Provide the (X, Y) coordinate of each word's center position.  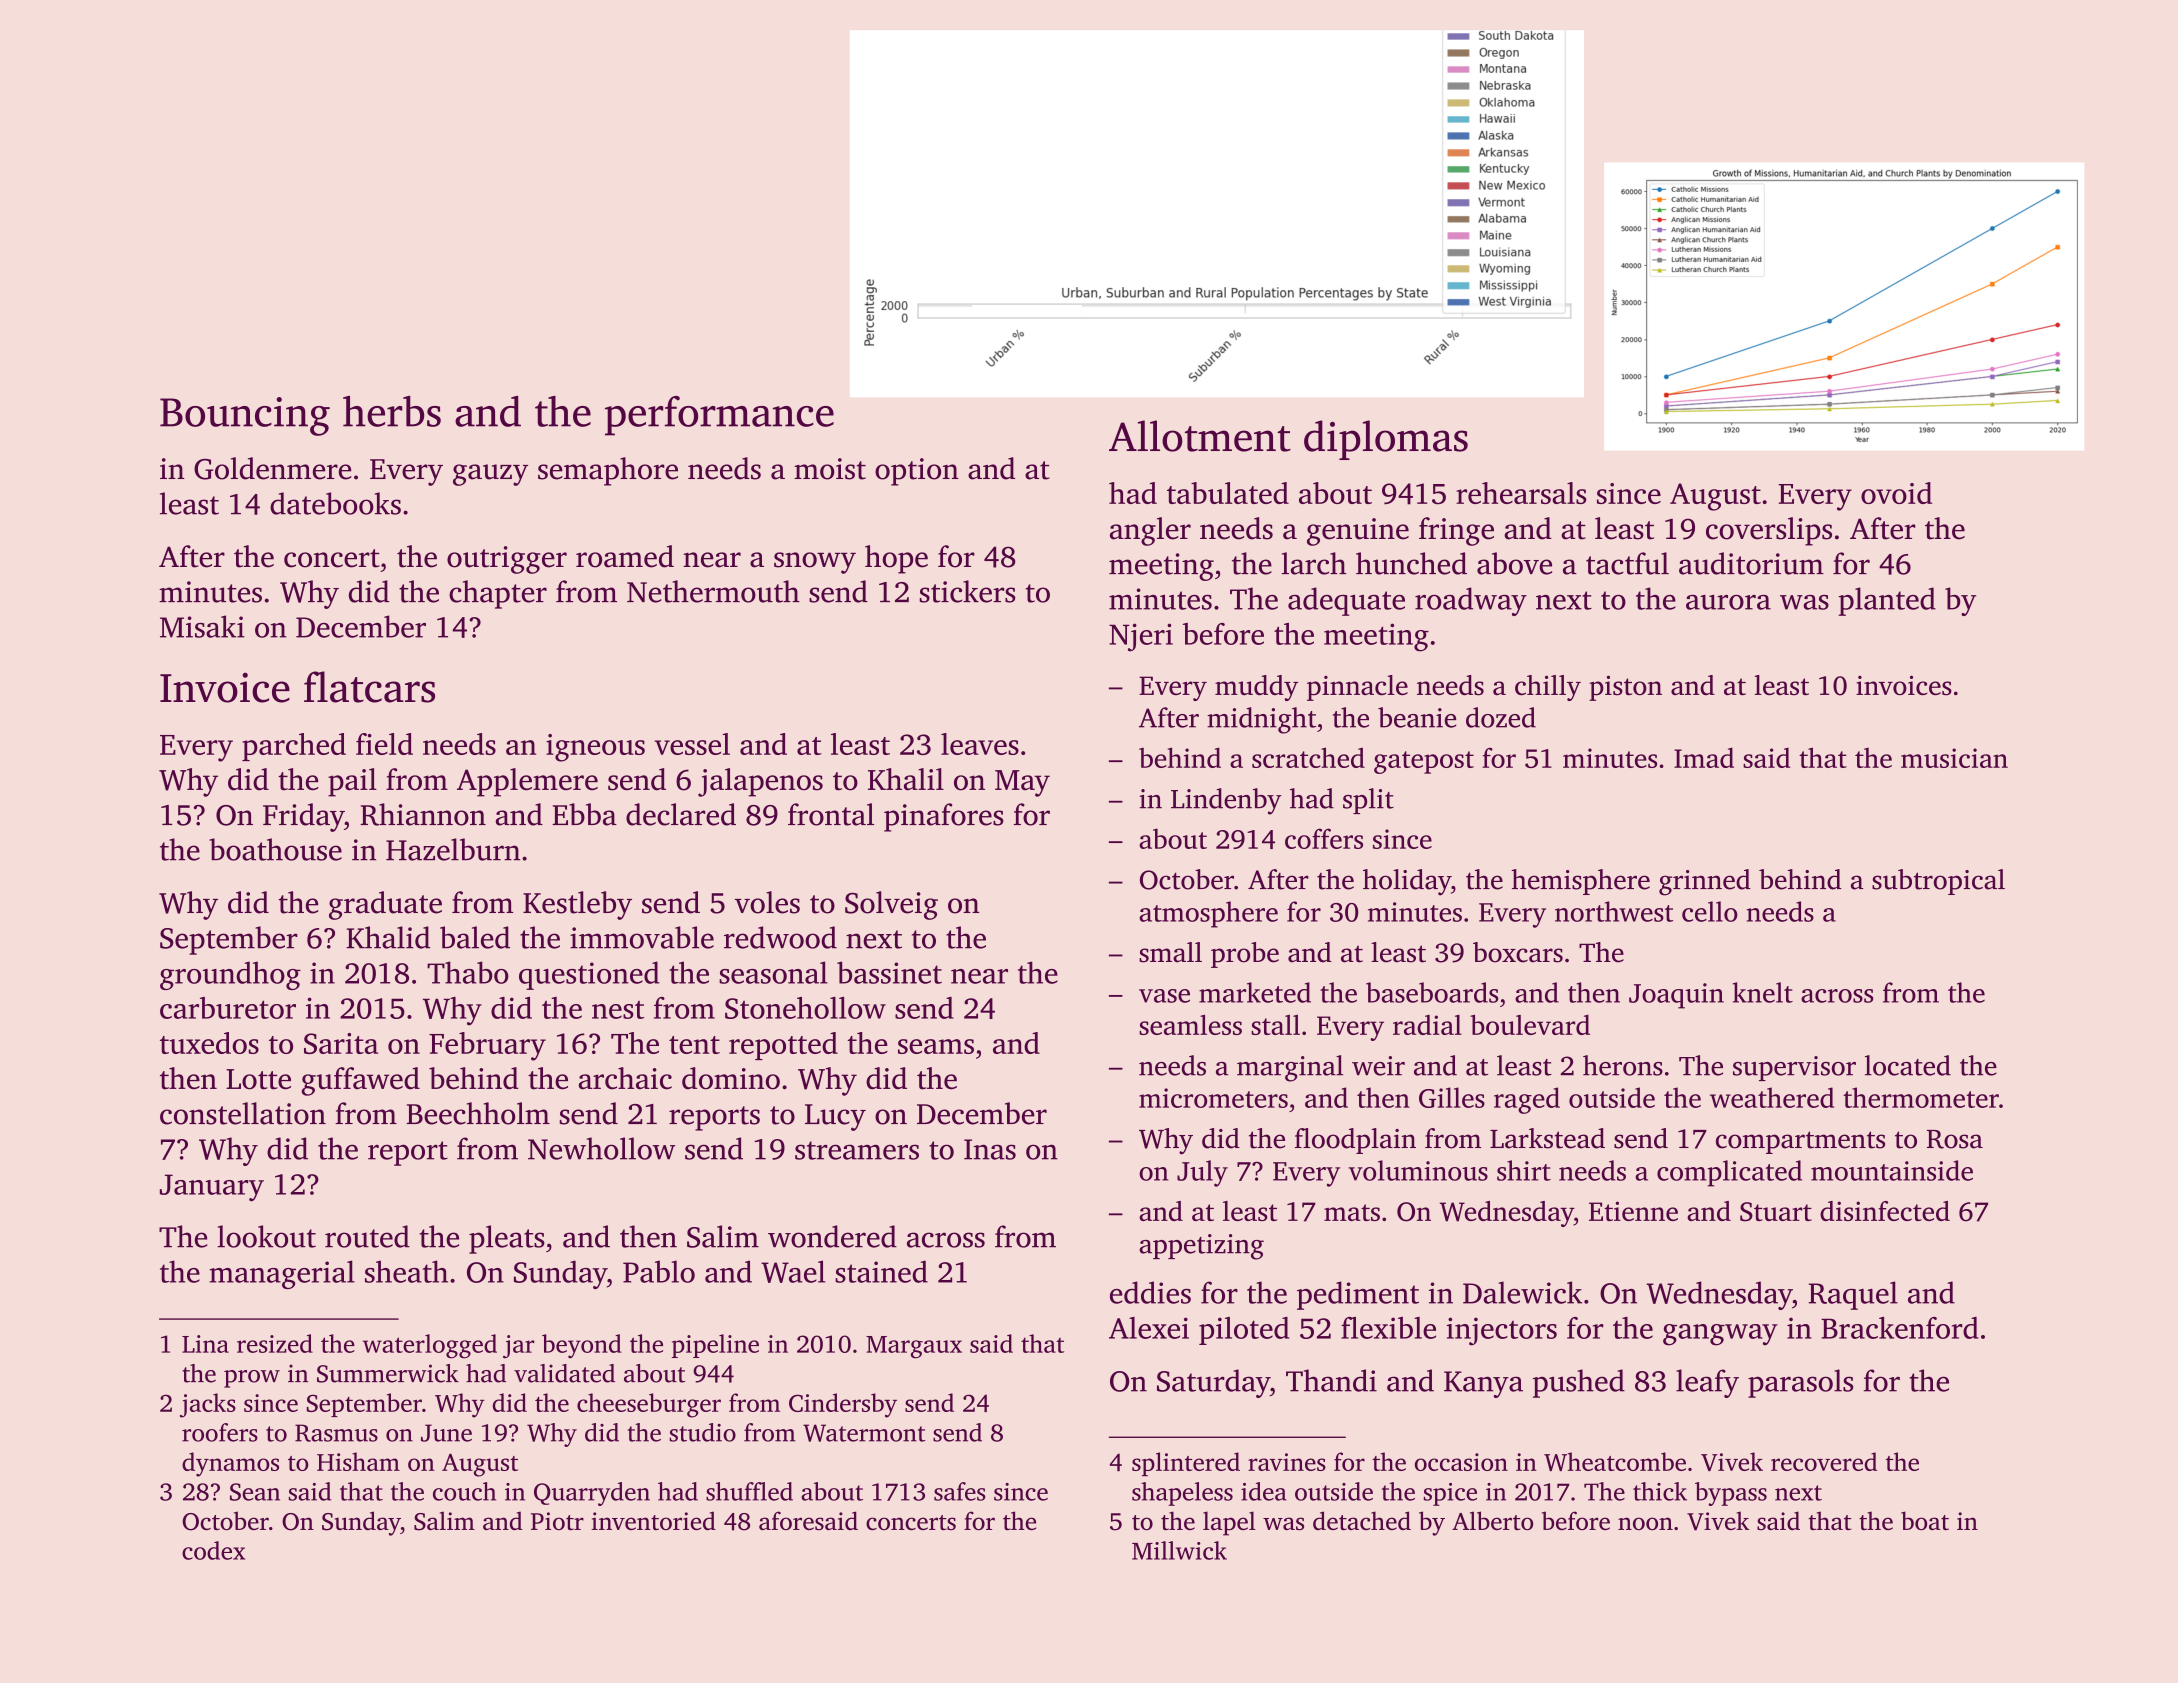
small (1170, 952)
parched (294, 747)
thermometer (1921, 1097)
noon (1645, 1523)
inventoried (653, 1520)
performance (719, 416)
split (1368, 801)
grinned (1705, 882)
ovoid (1896, 493)
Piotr (557, 1521)
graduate (385, 905)
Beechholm (478, 1113)
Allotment (1200, 436)
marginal (1290, 1068)
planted (1887, 601)
